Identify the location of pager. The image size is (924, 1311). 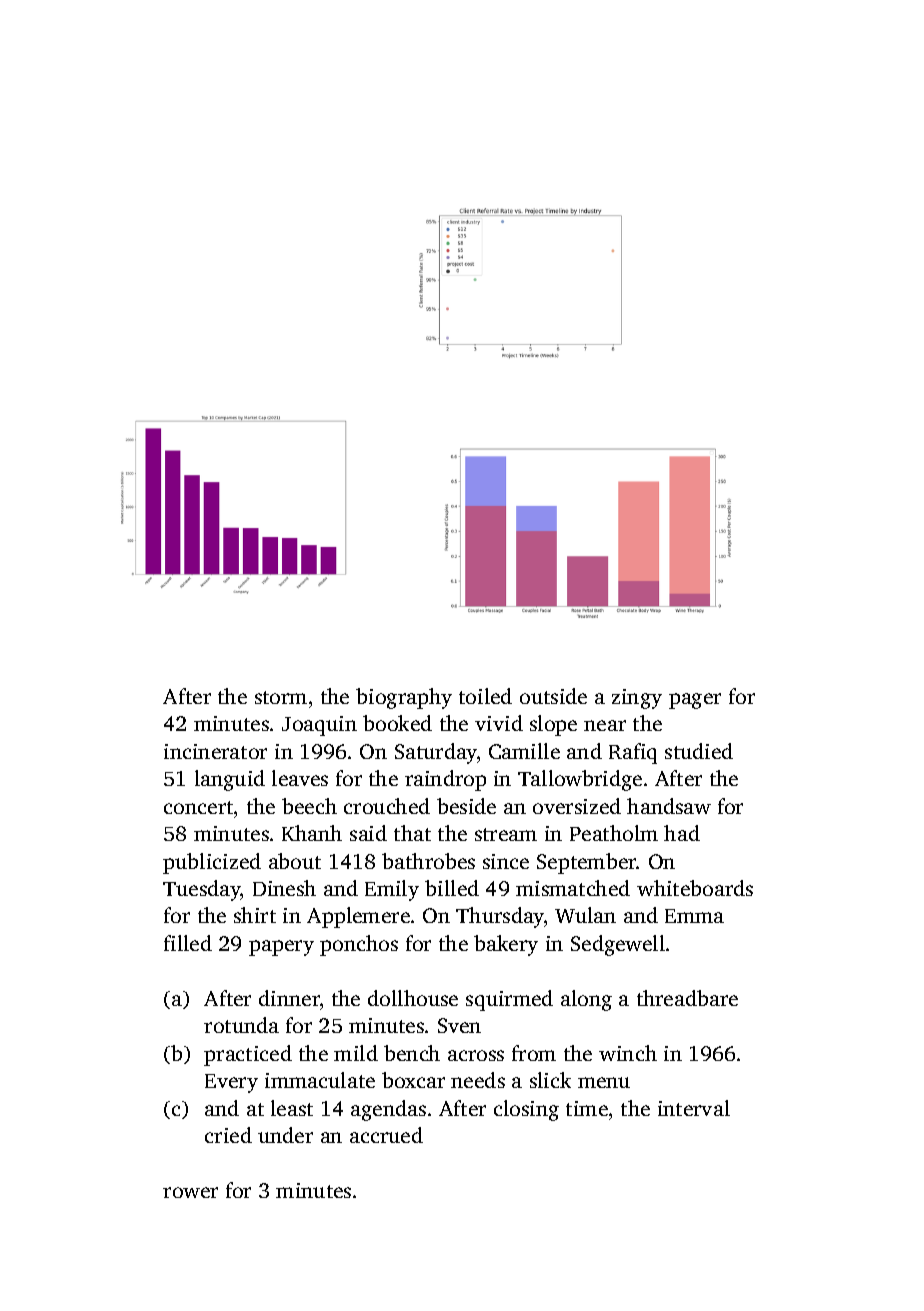
(695, 701).
